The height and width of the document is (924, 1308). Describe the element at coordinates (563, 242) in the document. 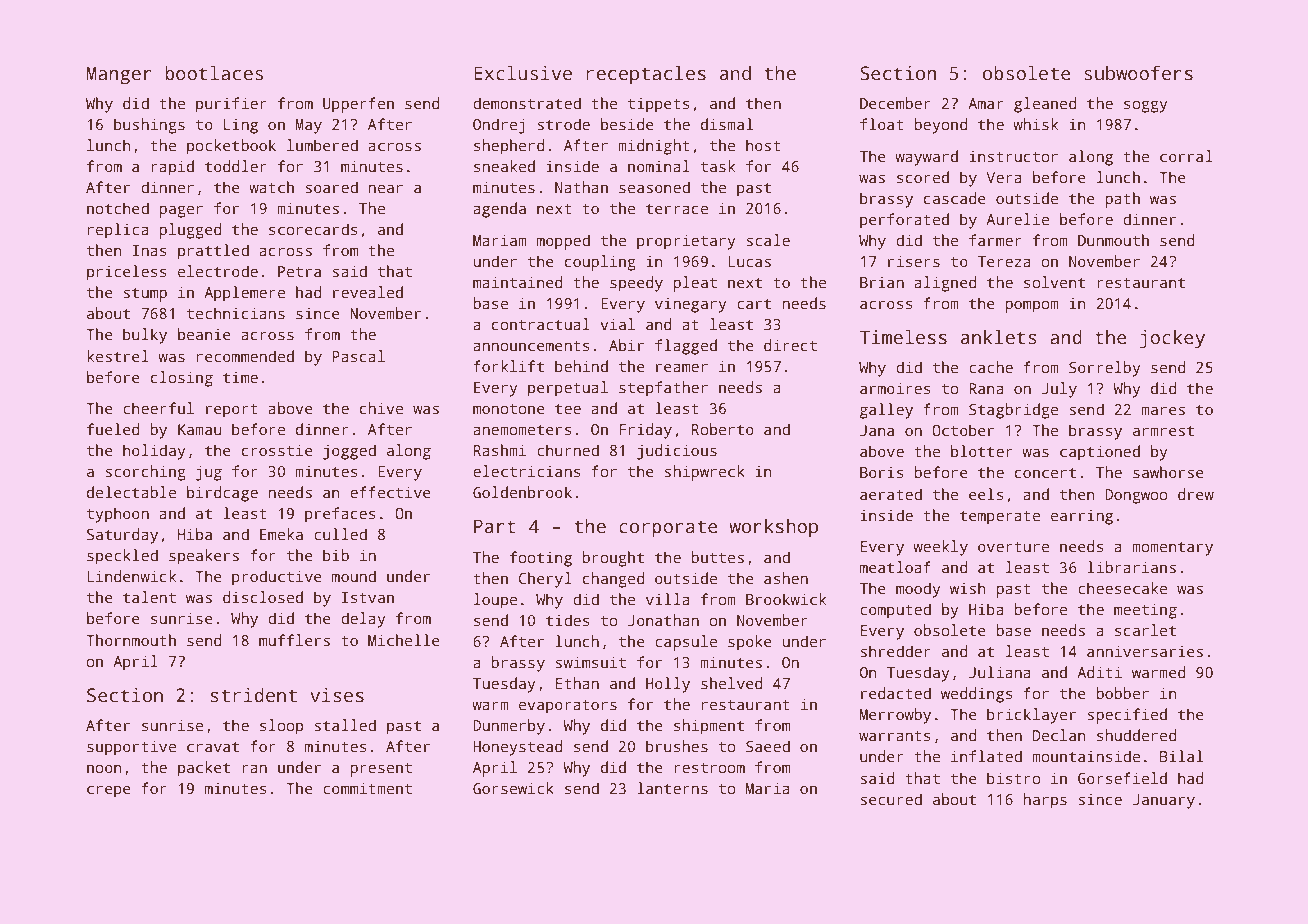

I see `mopped` at that location.
